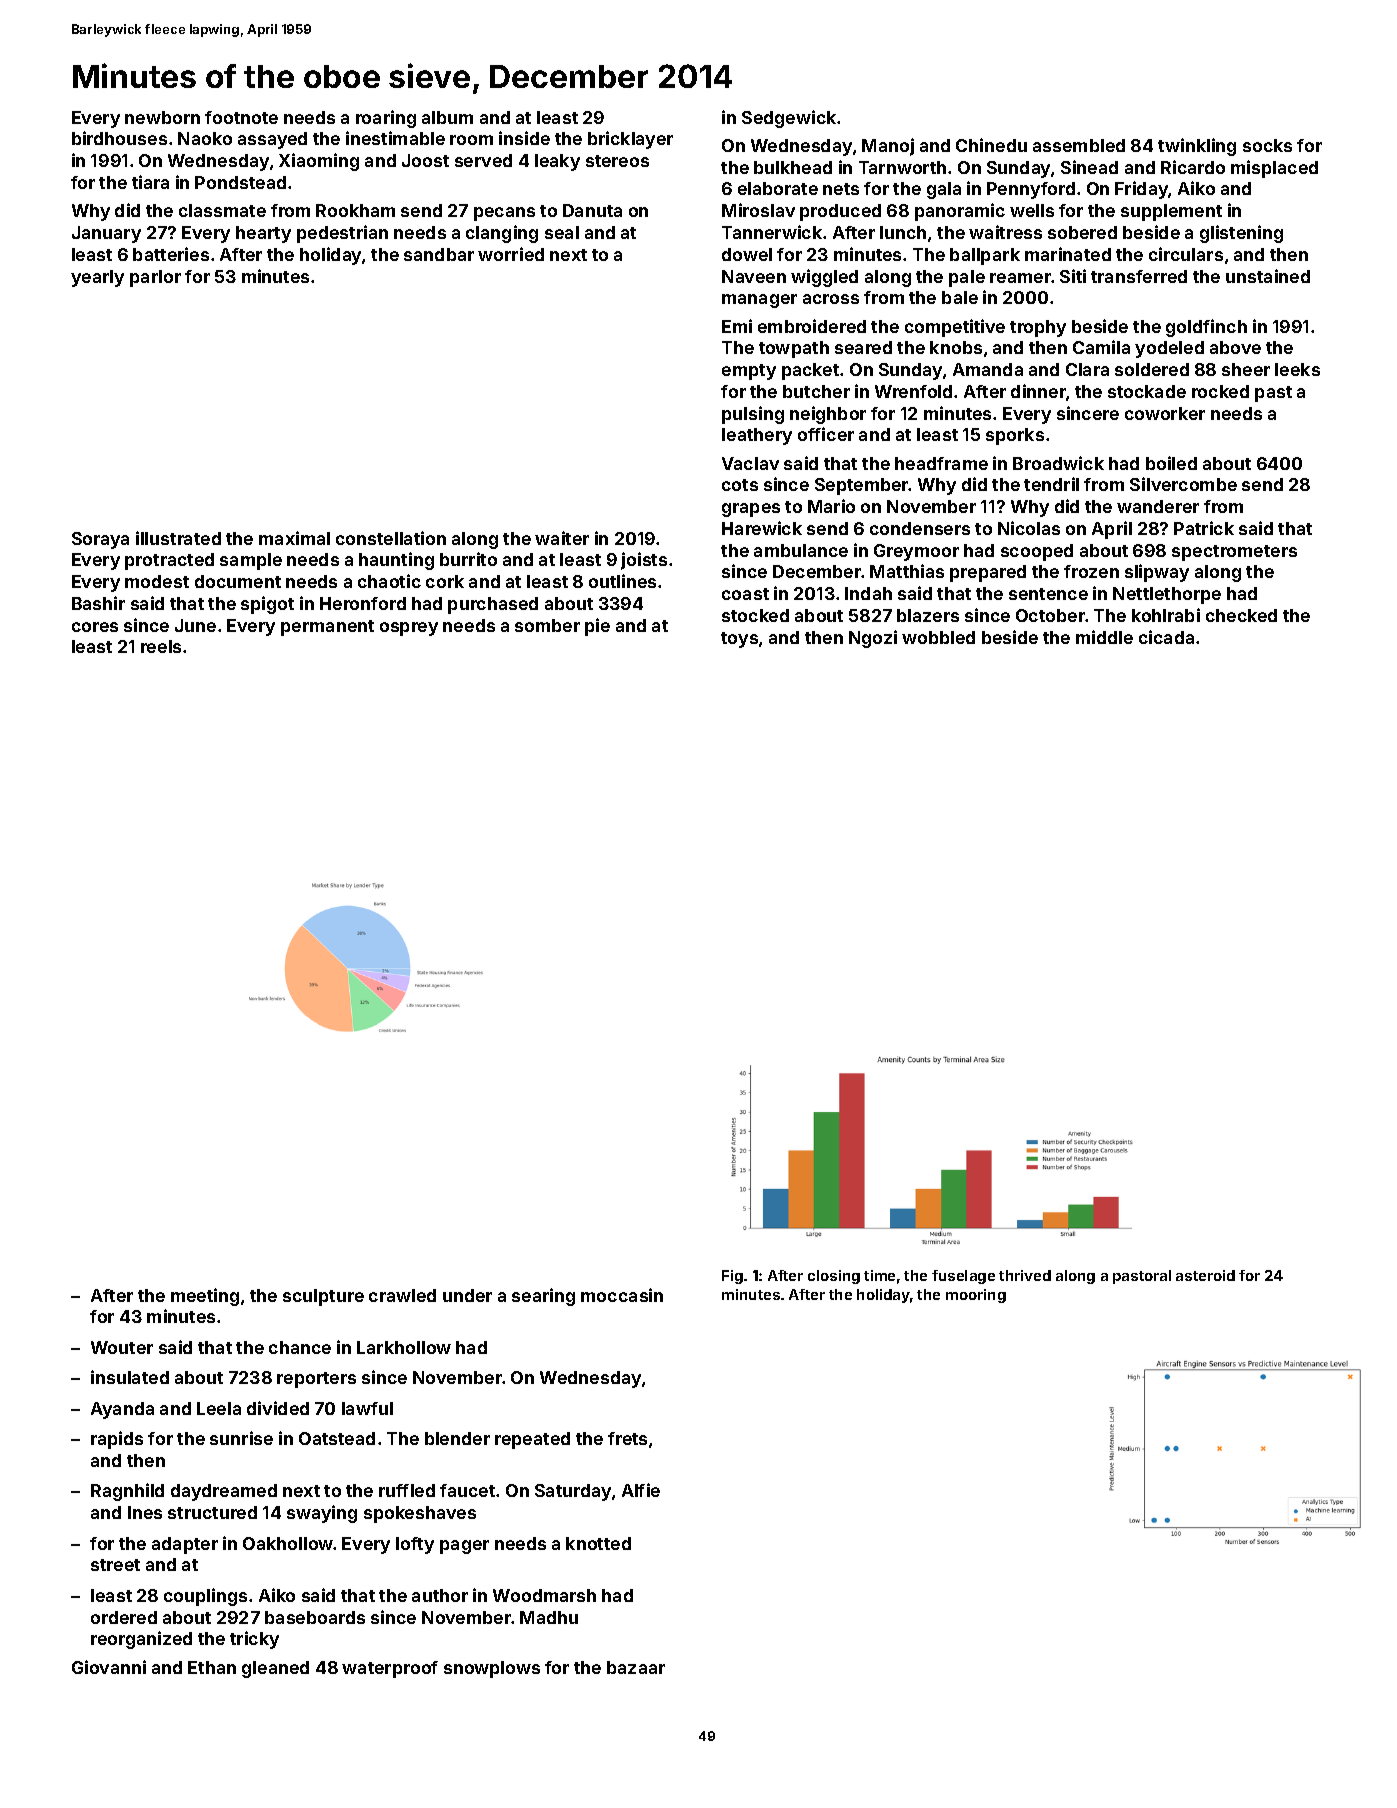 This screenshot has width=1397, height=1808. What do you see at coordinates (544, 1595) in the screenshot?
I see `Woodmarsh` at bounding box center [544, 1595].
